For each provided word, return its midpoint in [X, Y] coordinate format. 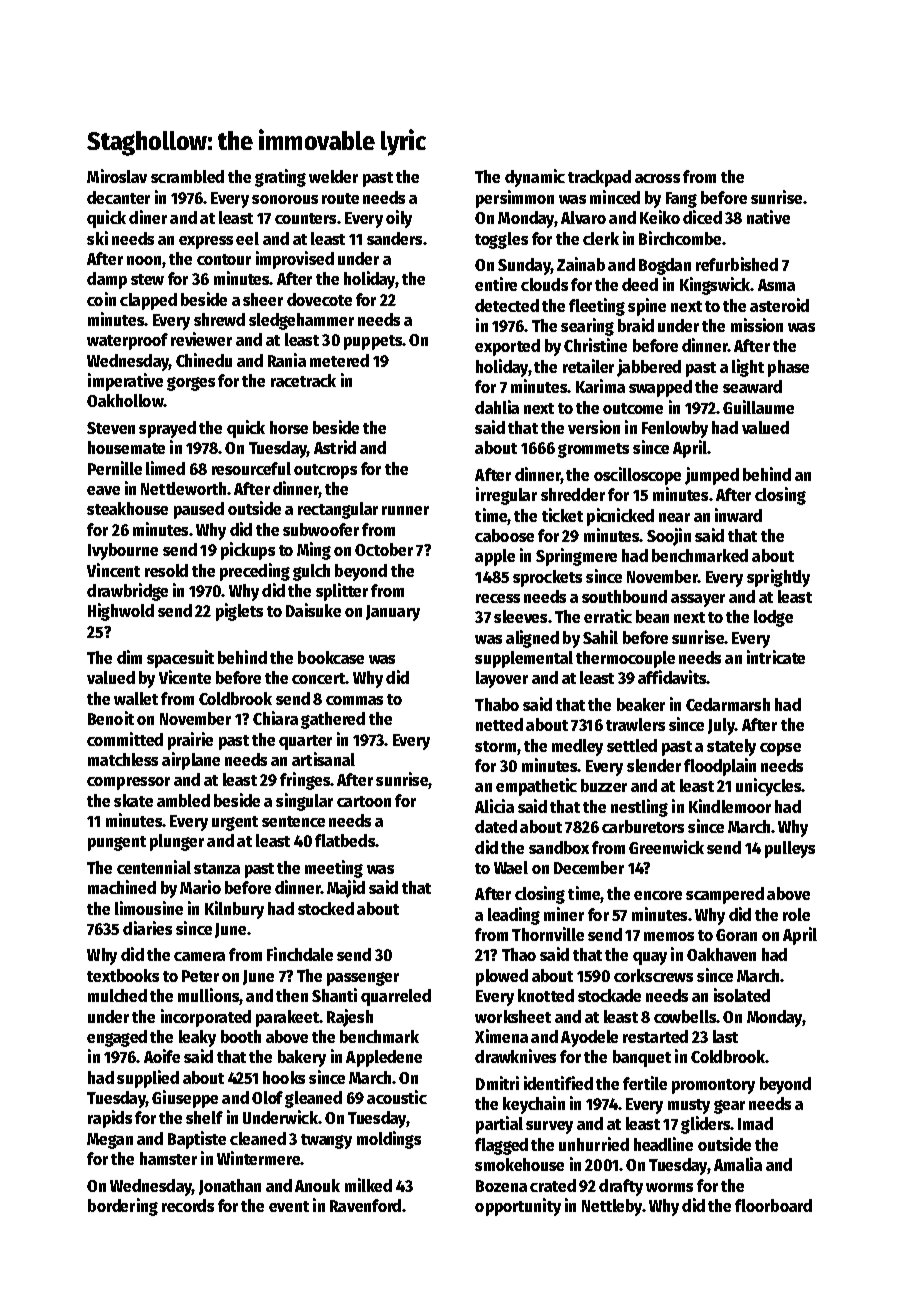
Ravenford [365, 1205]
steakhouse [127, 508]
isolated [742, 995]
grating [280, 178]
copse [780, 749]
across [657, 178]
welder [333, 176]
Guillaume [758, 407]
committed [125, 739]
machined [122, 887]
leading [514, 916]
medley [577, 747]
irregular [506, 496]
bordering [123, 1207]
